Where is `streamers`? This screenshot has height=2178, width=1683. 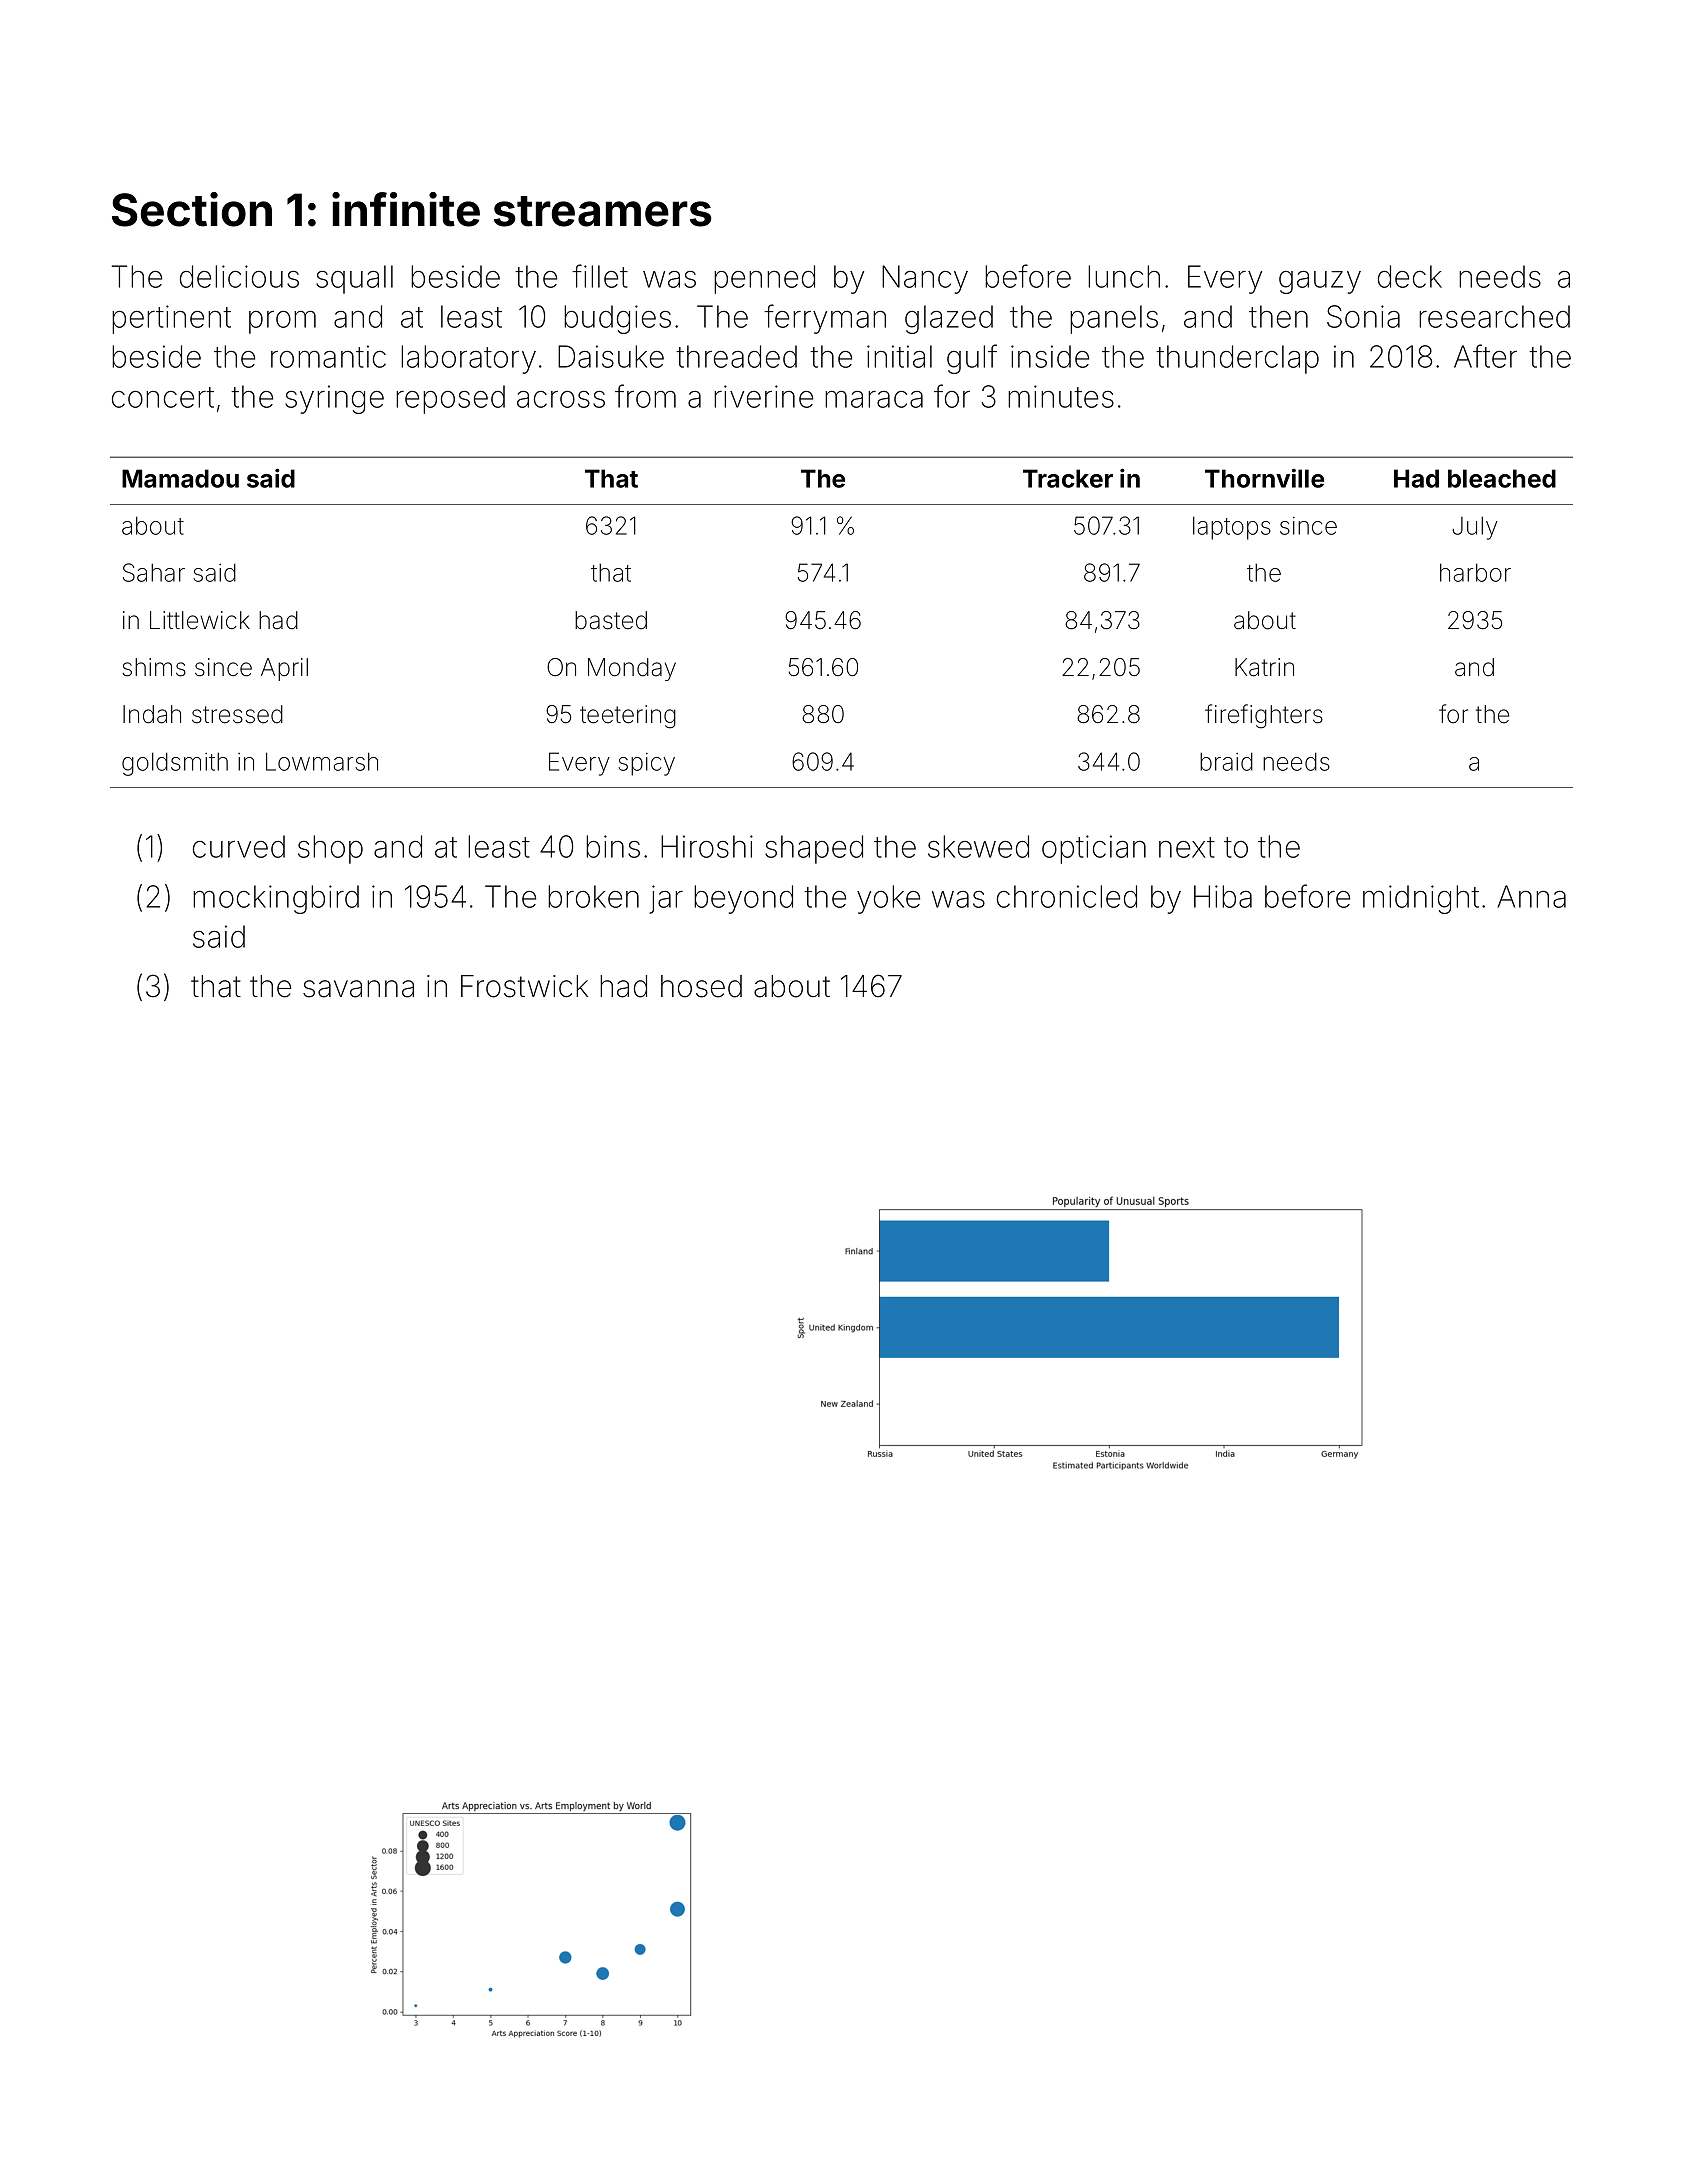 streamers is located at coordinates (603, 211).
